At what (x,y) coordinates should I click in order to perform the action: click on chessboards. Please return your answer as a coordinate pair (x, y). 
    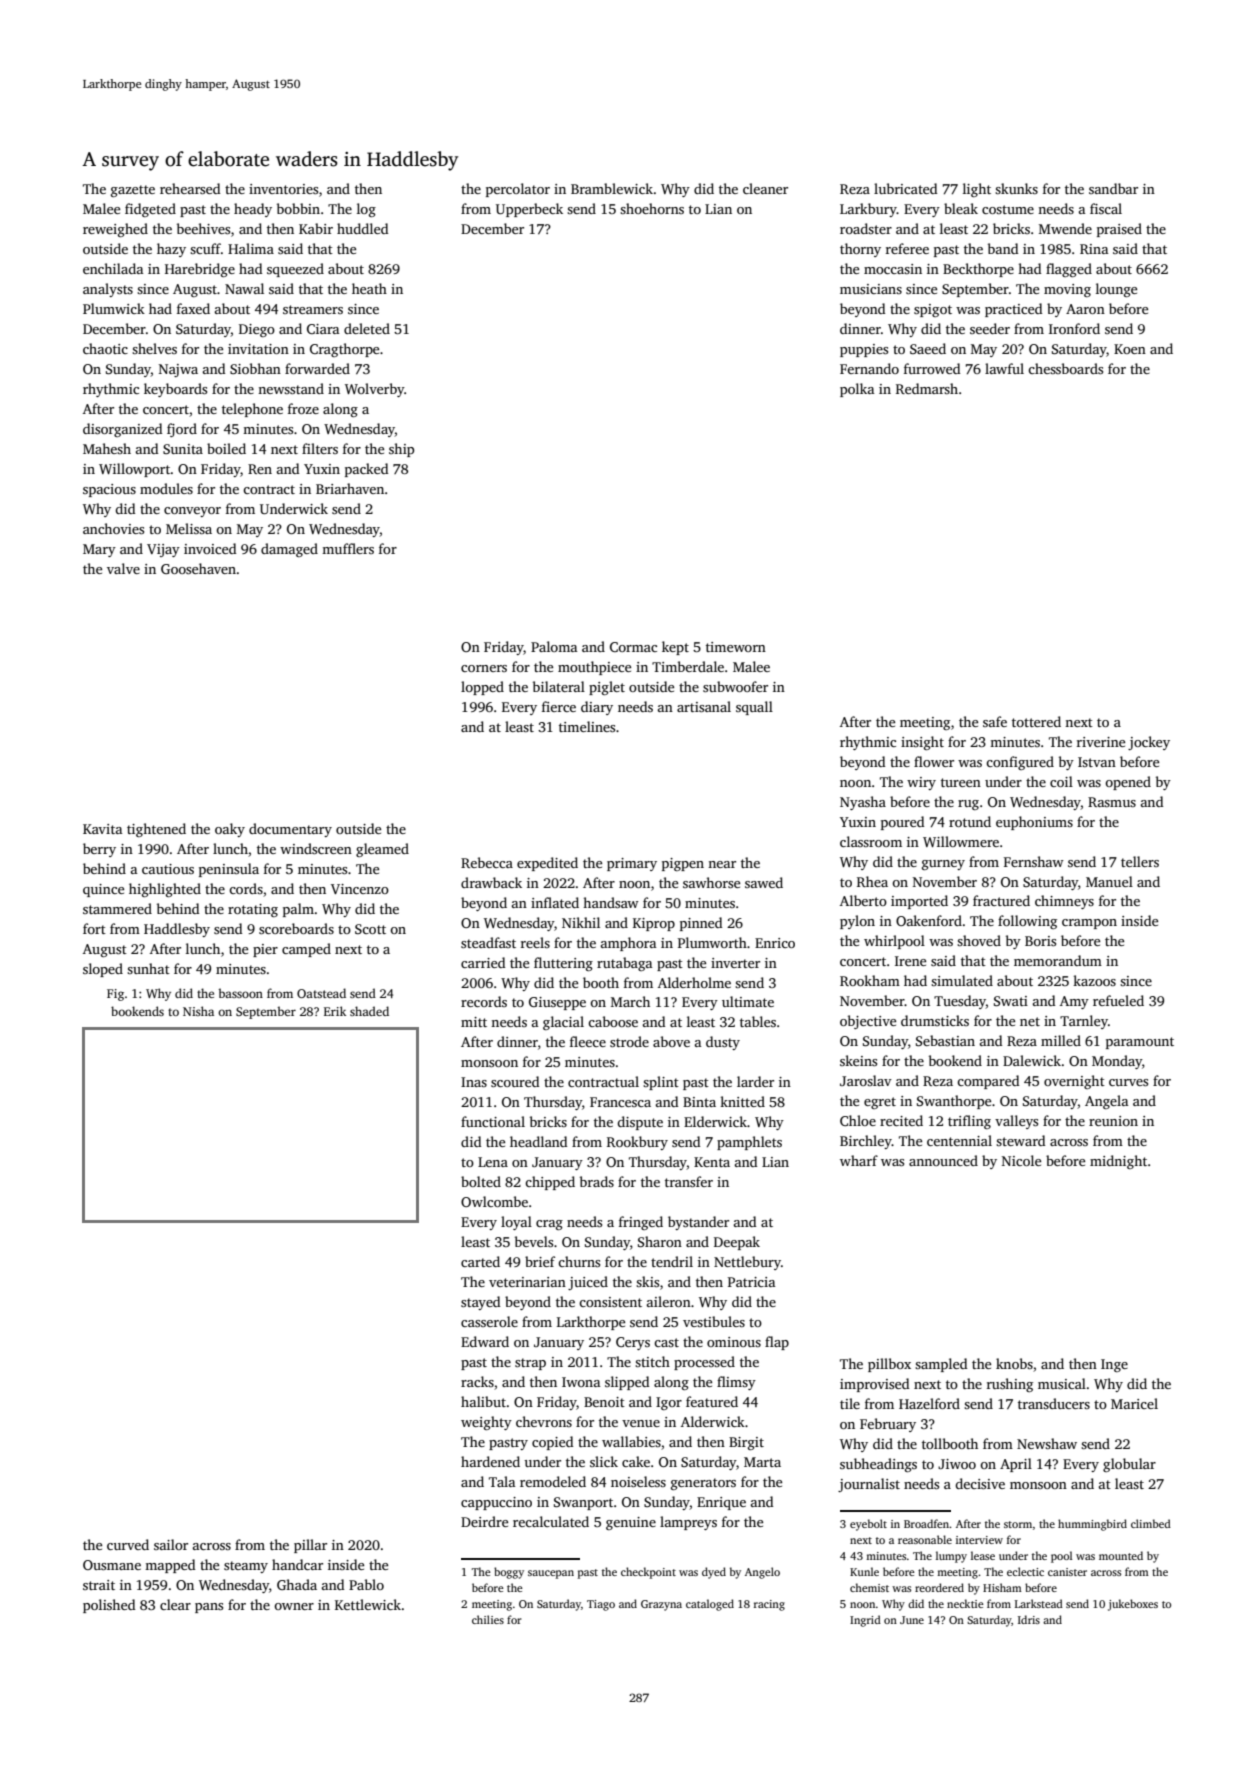
    Looking at the image, I should click on (1065, 368).
